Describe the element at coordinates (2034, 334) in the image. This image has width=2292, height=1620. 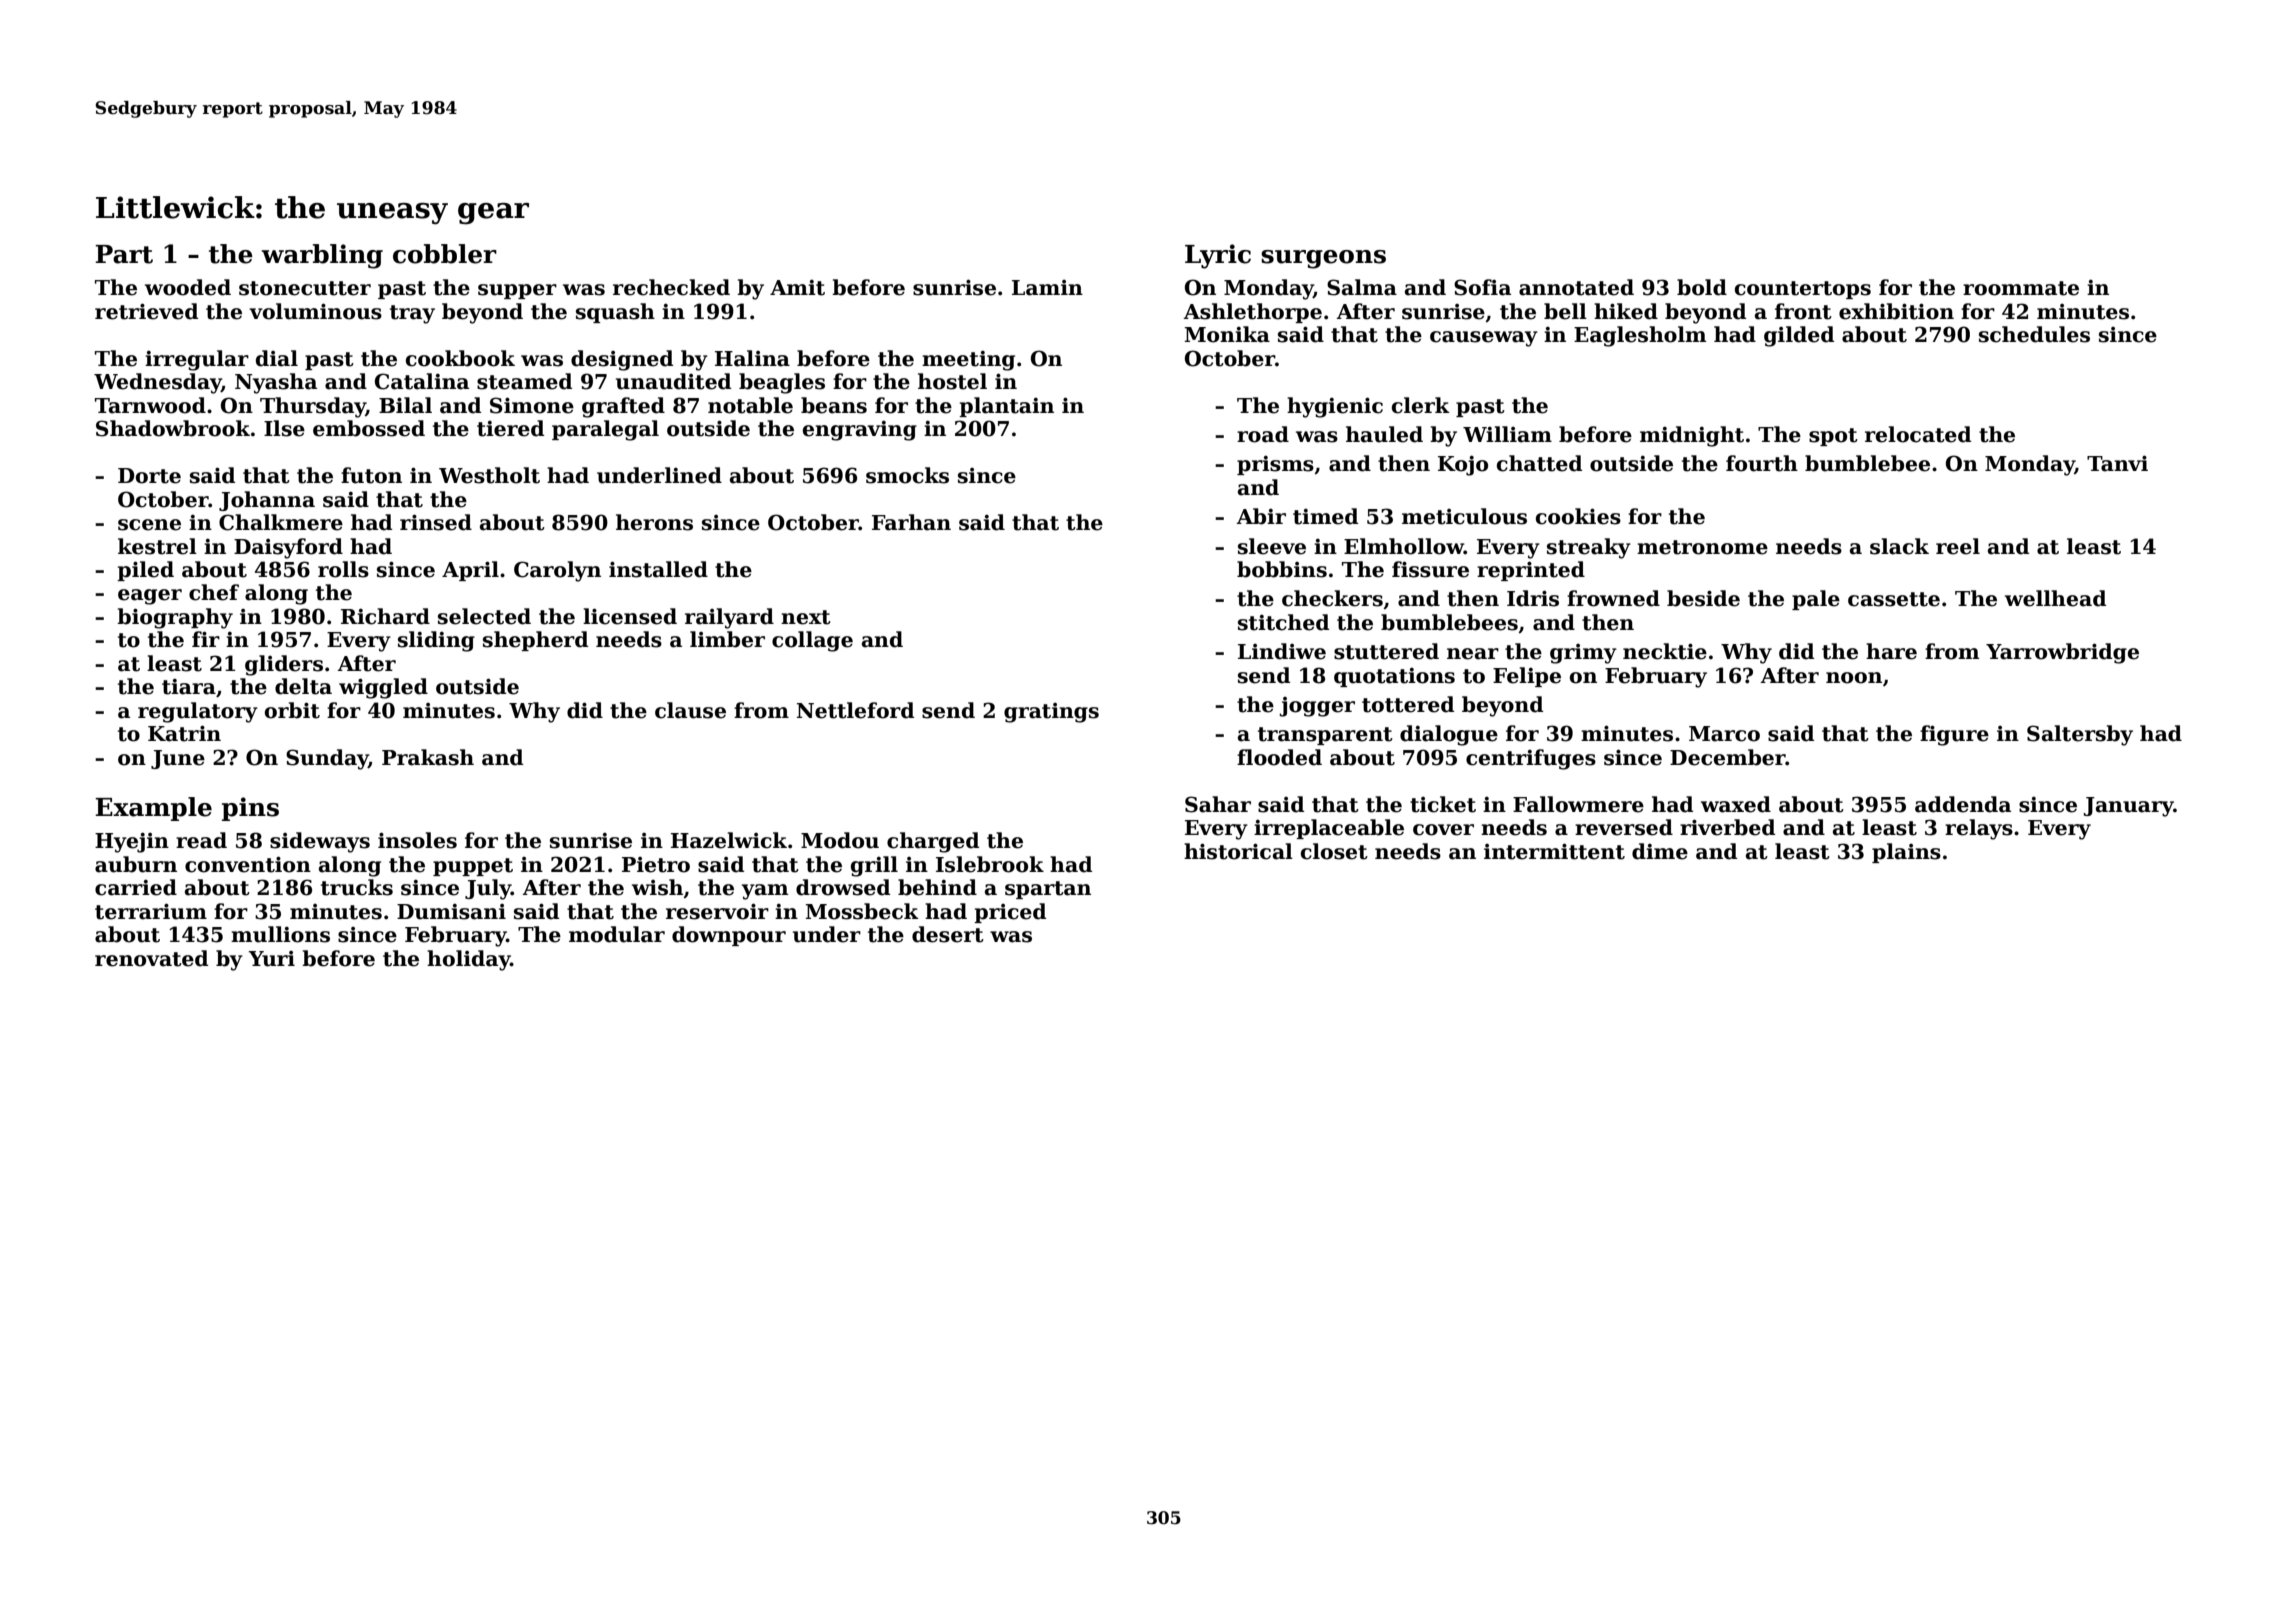
I see `schedules` at that location.
